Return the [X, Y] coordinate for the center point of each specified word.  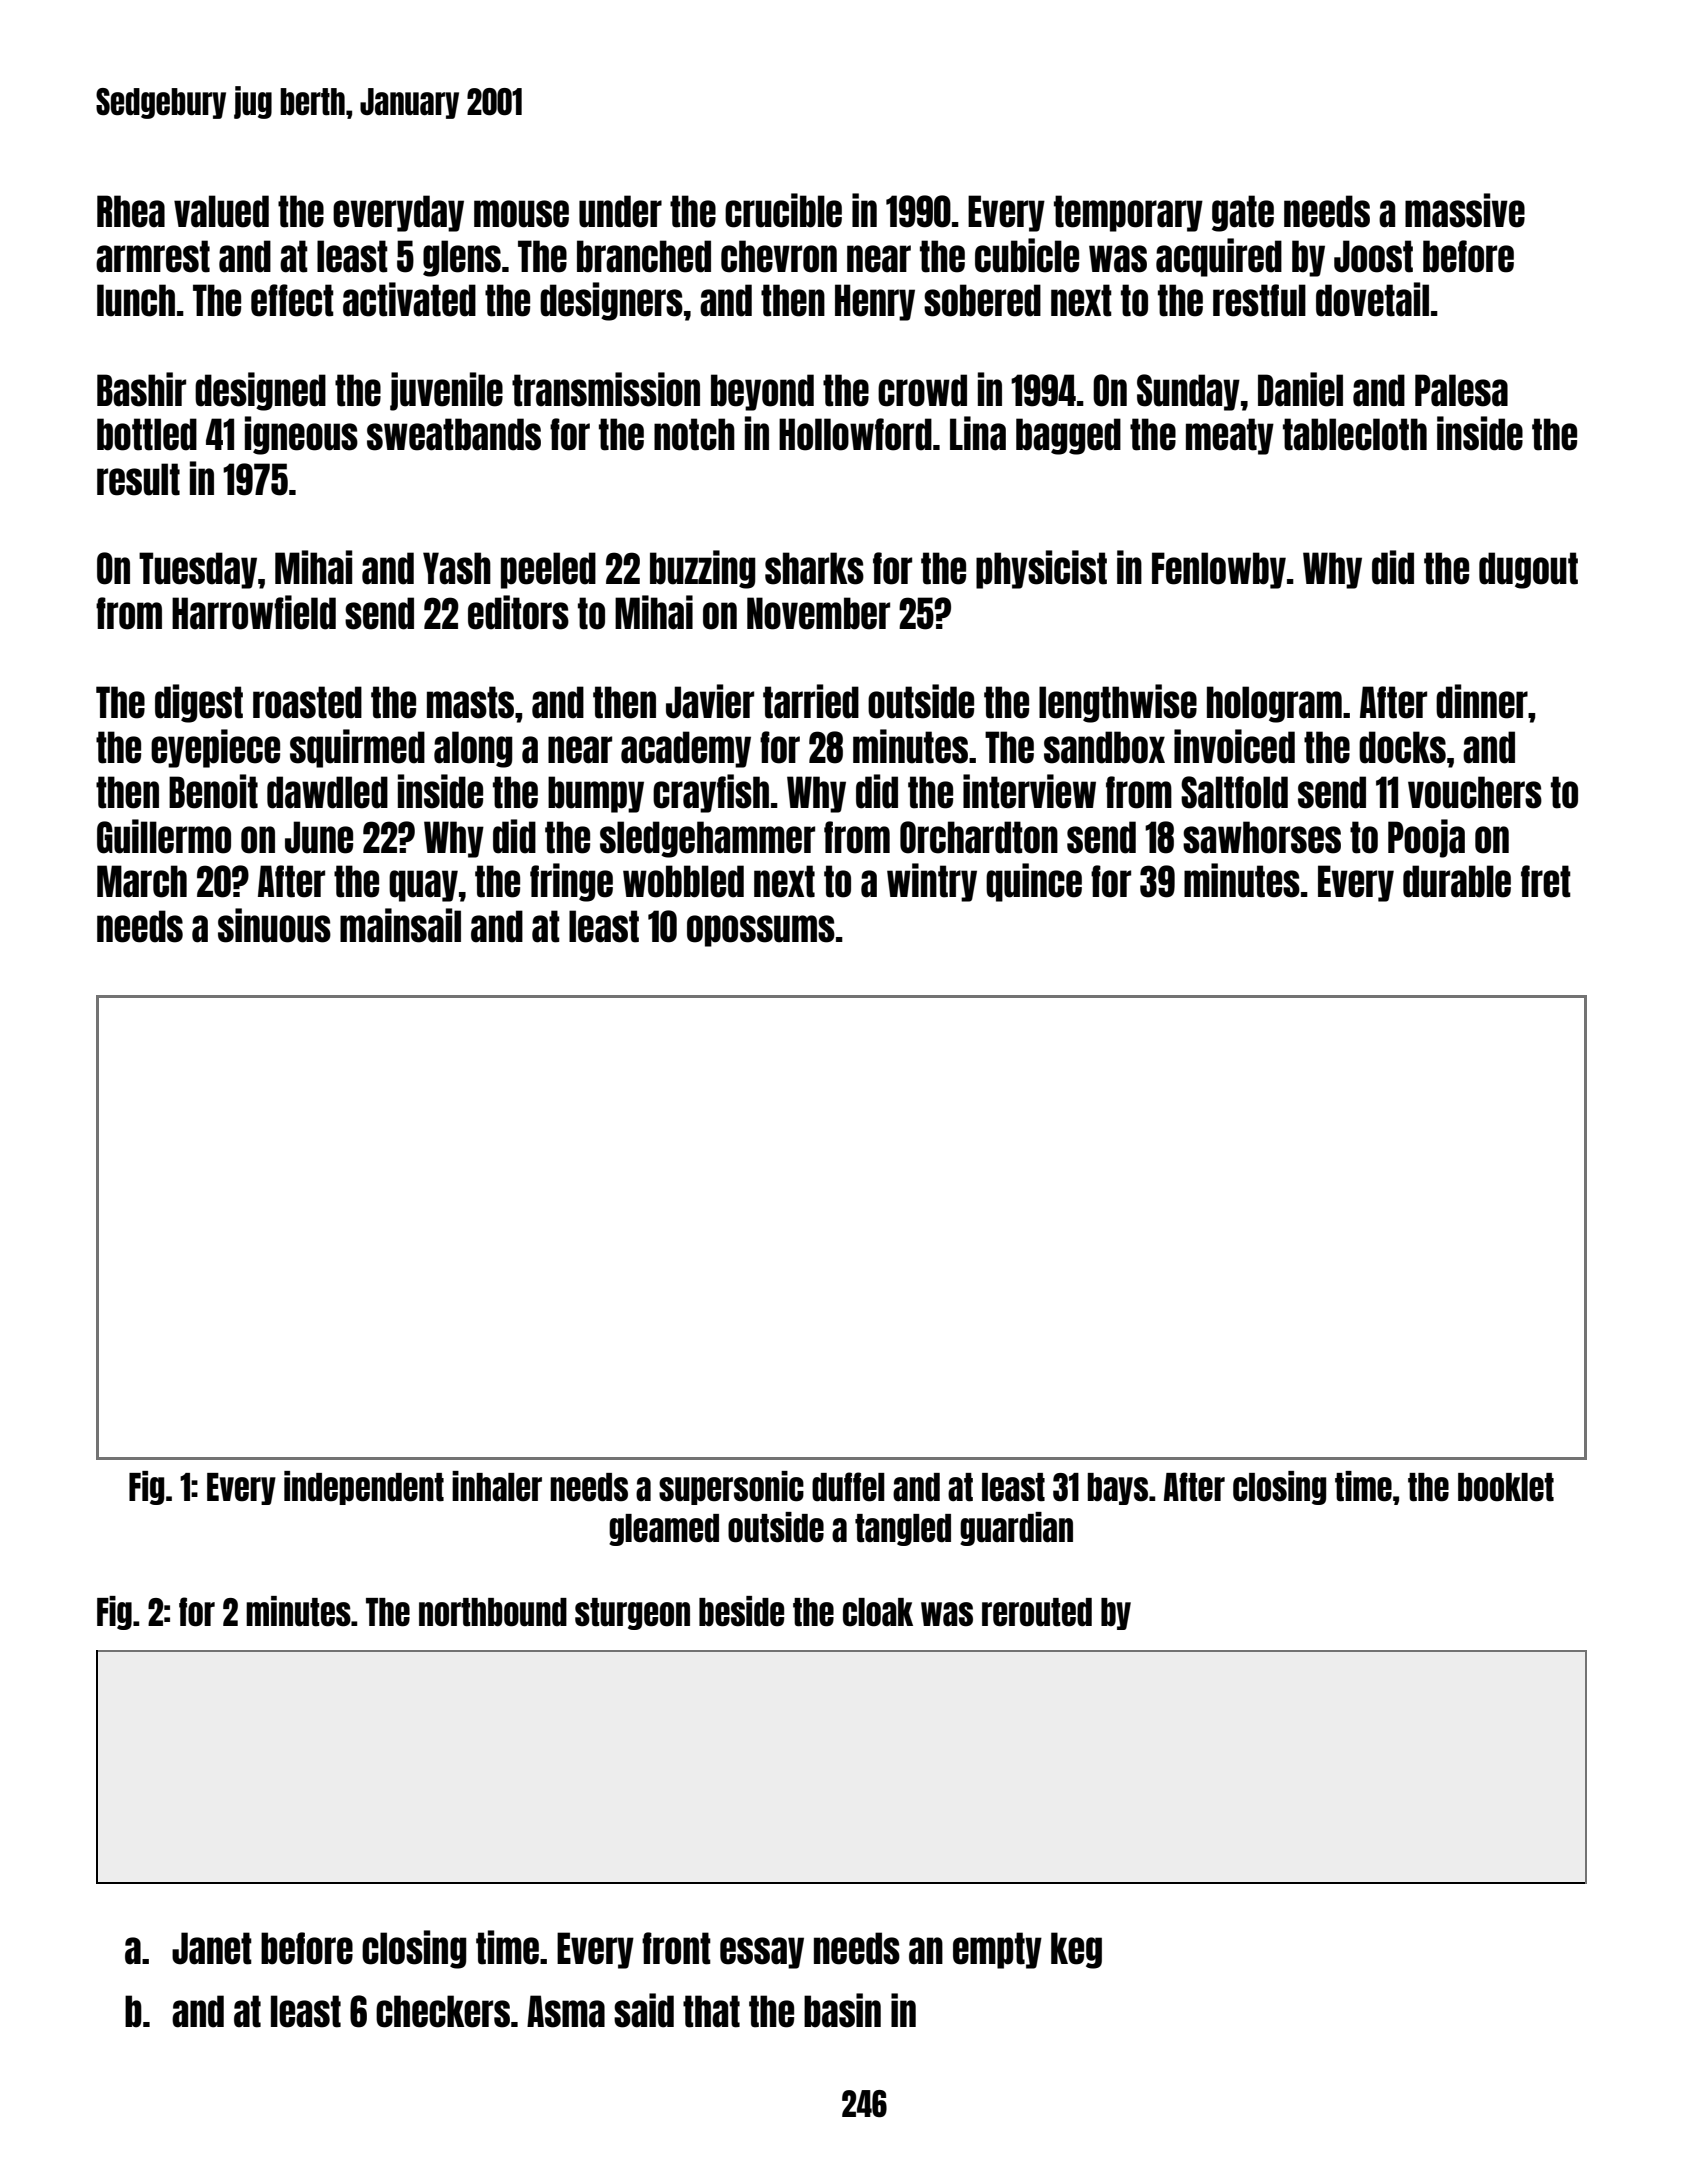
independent [364, 1488]
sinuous [274, 925]
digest [199, 703]
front [676, 1948]
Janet [212, 1948]
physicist [1041, 569]
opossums [761, 931]
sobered [982, 300]
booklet [1506, 1487]
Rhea [131, 211]
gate [1243, 213]
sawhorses [1262, 837]
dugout [1528, 570]
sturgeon [632, 1614]
